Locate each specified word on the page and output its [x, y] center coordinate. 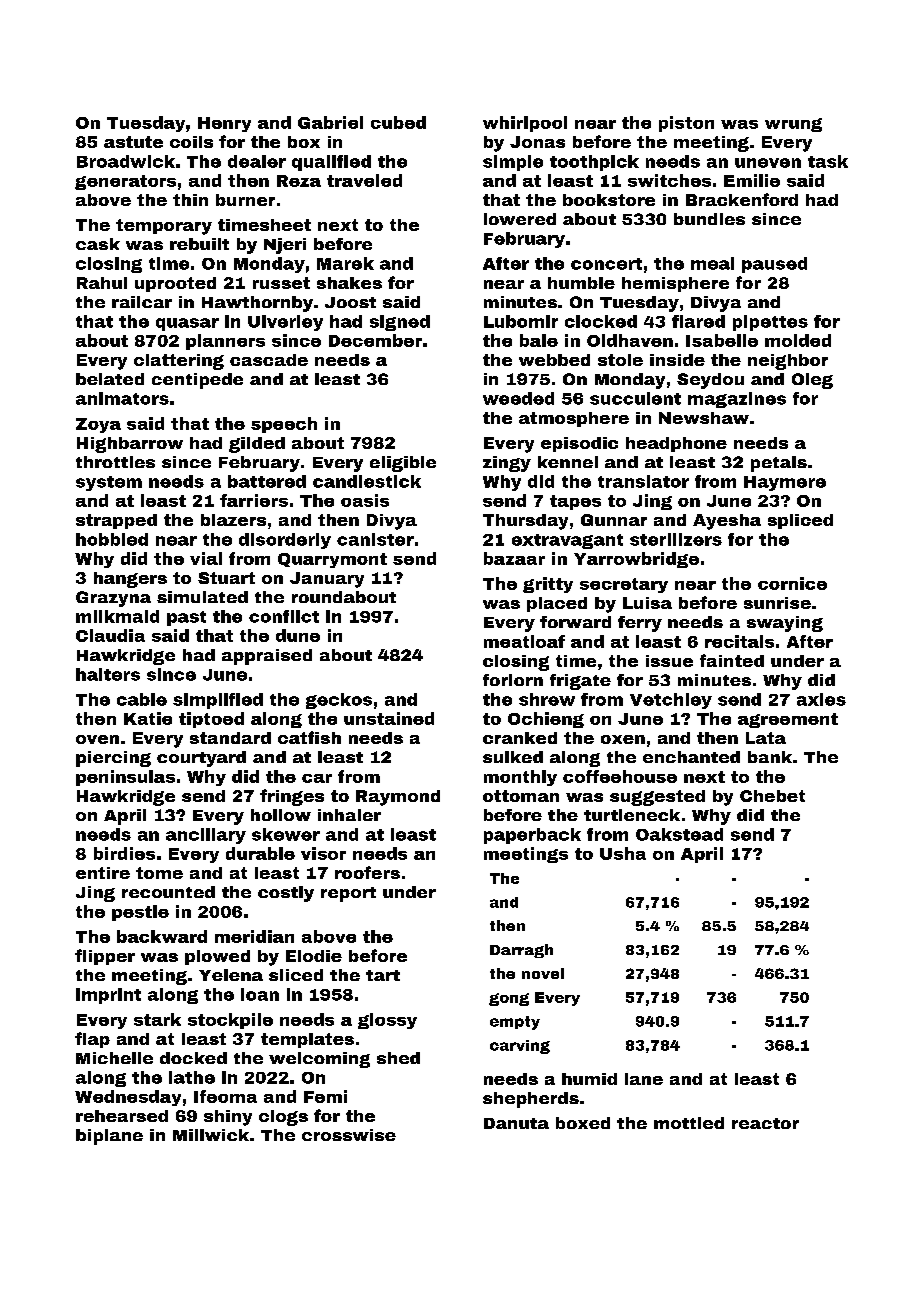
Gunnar [614, 520]
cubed [398, 122]
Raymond [398, 798]
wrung [793, 125]
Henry [224, 124]
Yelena [231, 975]
